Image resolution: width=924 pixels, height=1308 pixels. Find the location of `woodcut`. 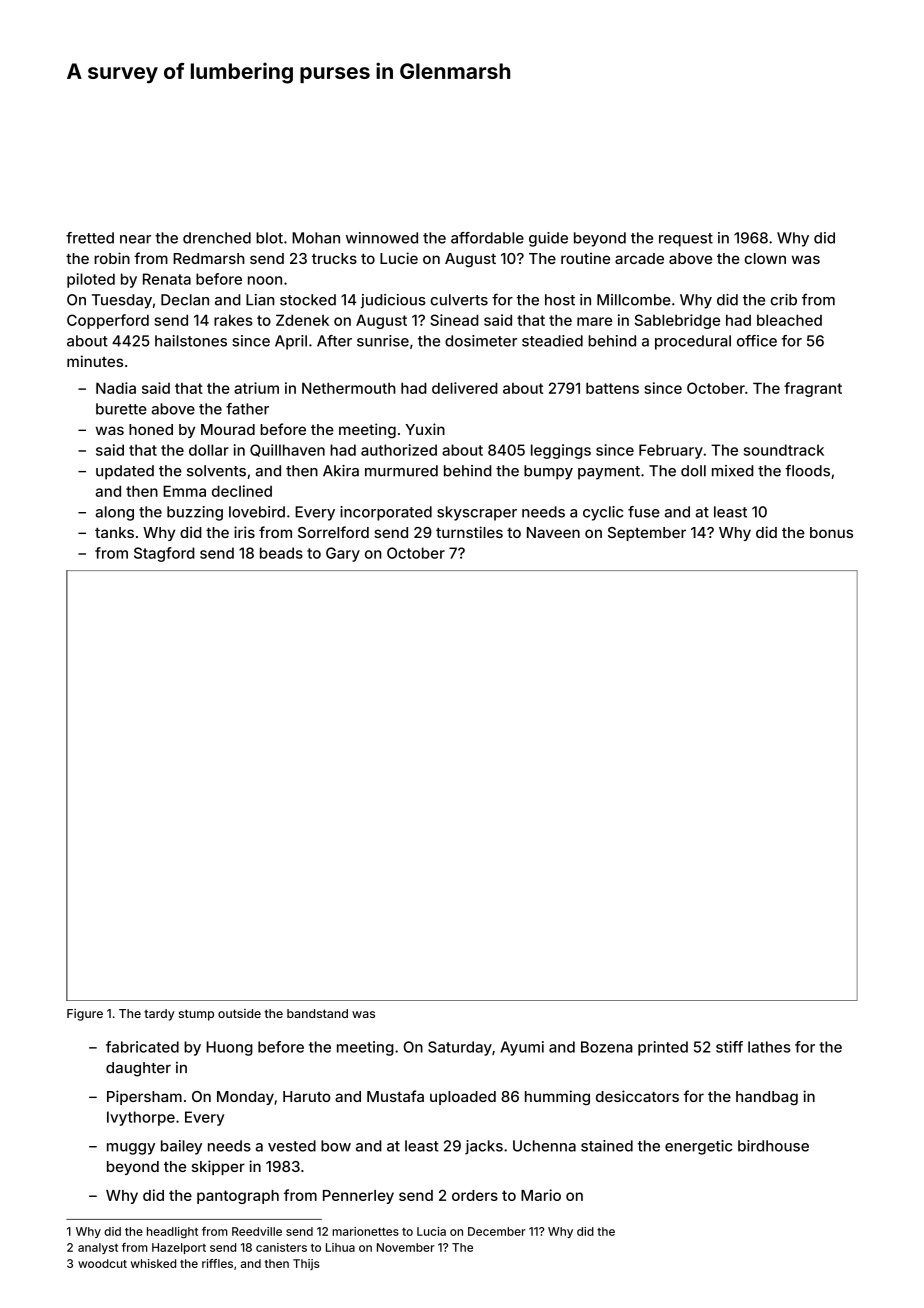

woodcut is located at coordinates (102, 1263).
